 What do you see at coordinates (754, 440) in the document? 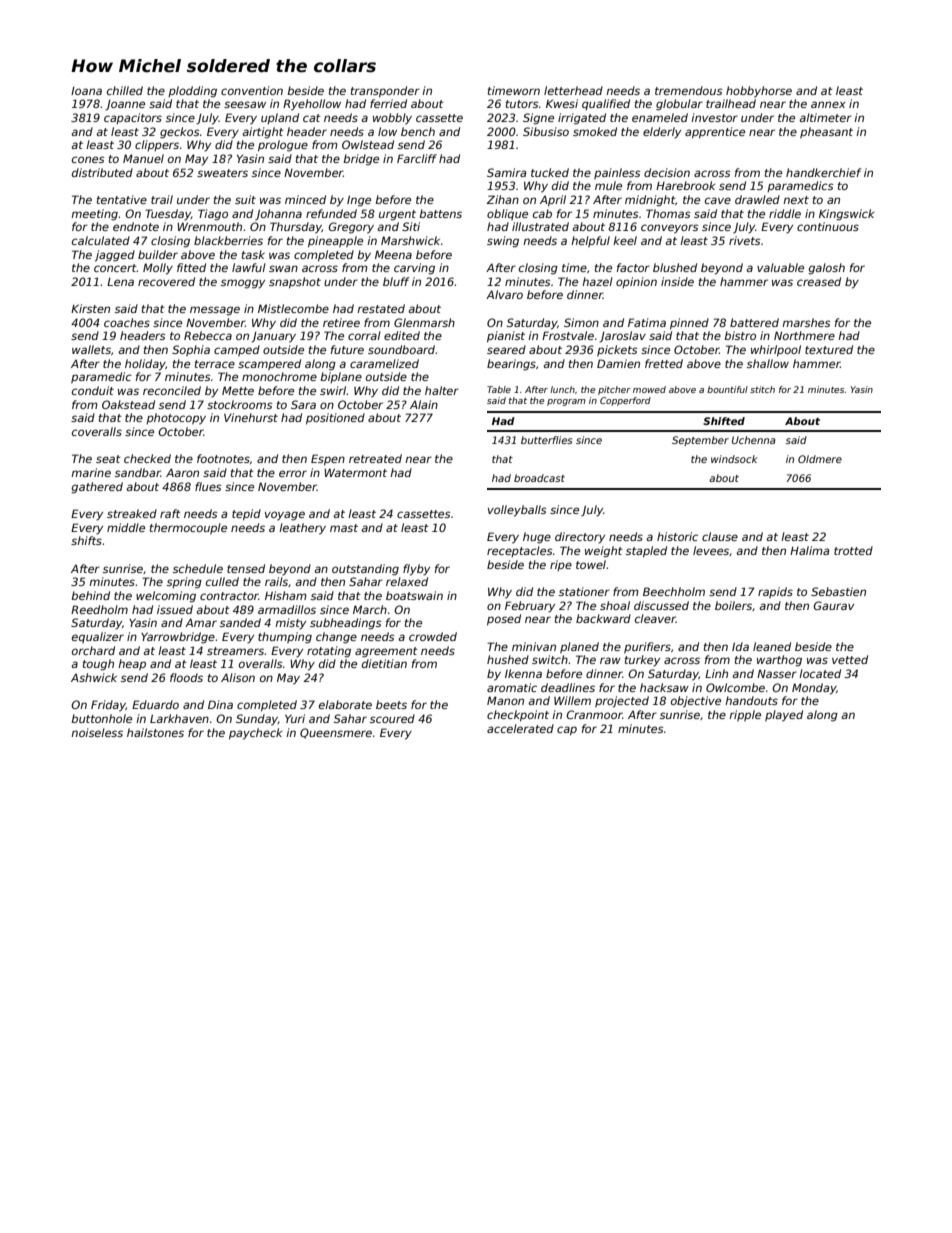
I see `Uchenna` at bounding box center [754, 440].
